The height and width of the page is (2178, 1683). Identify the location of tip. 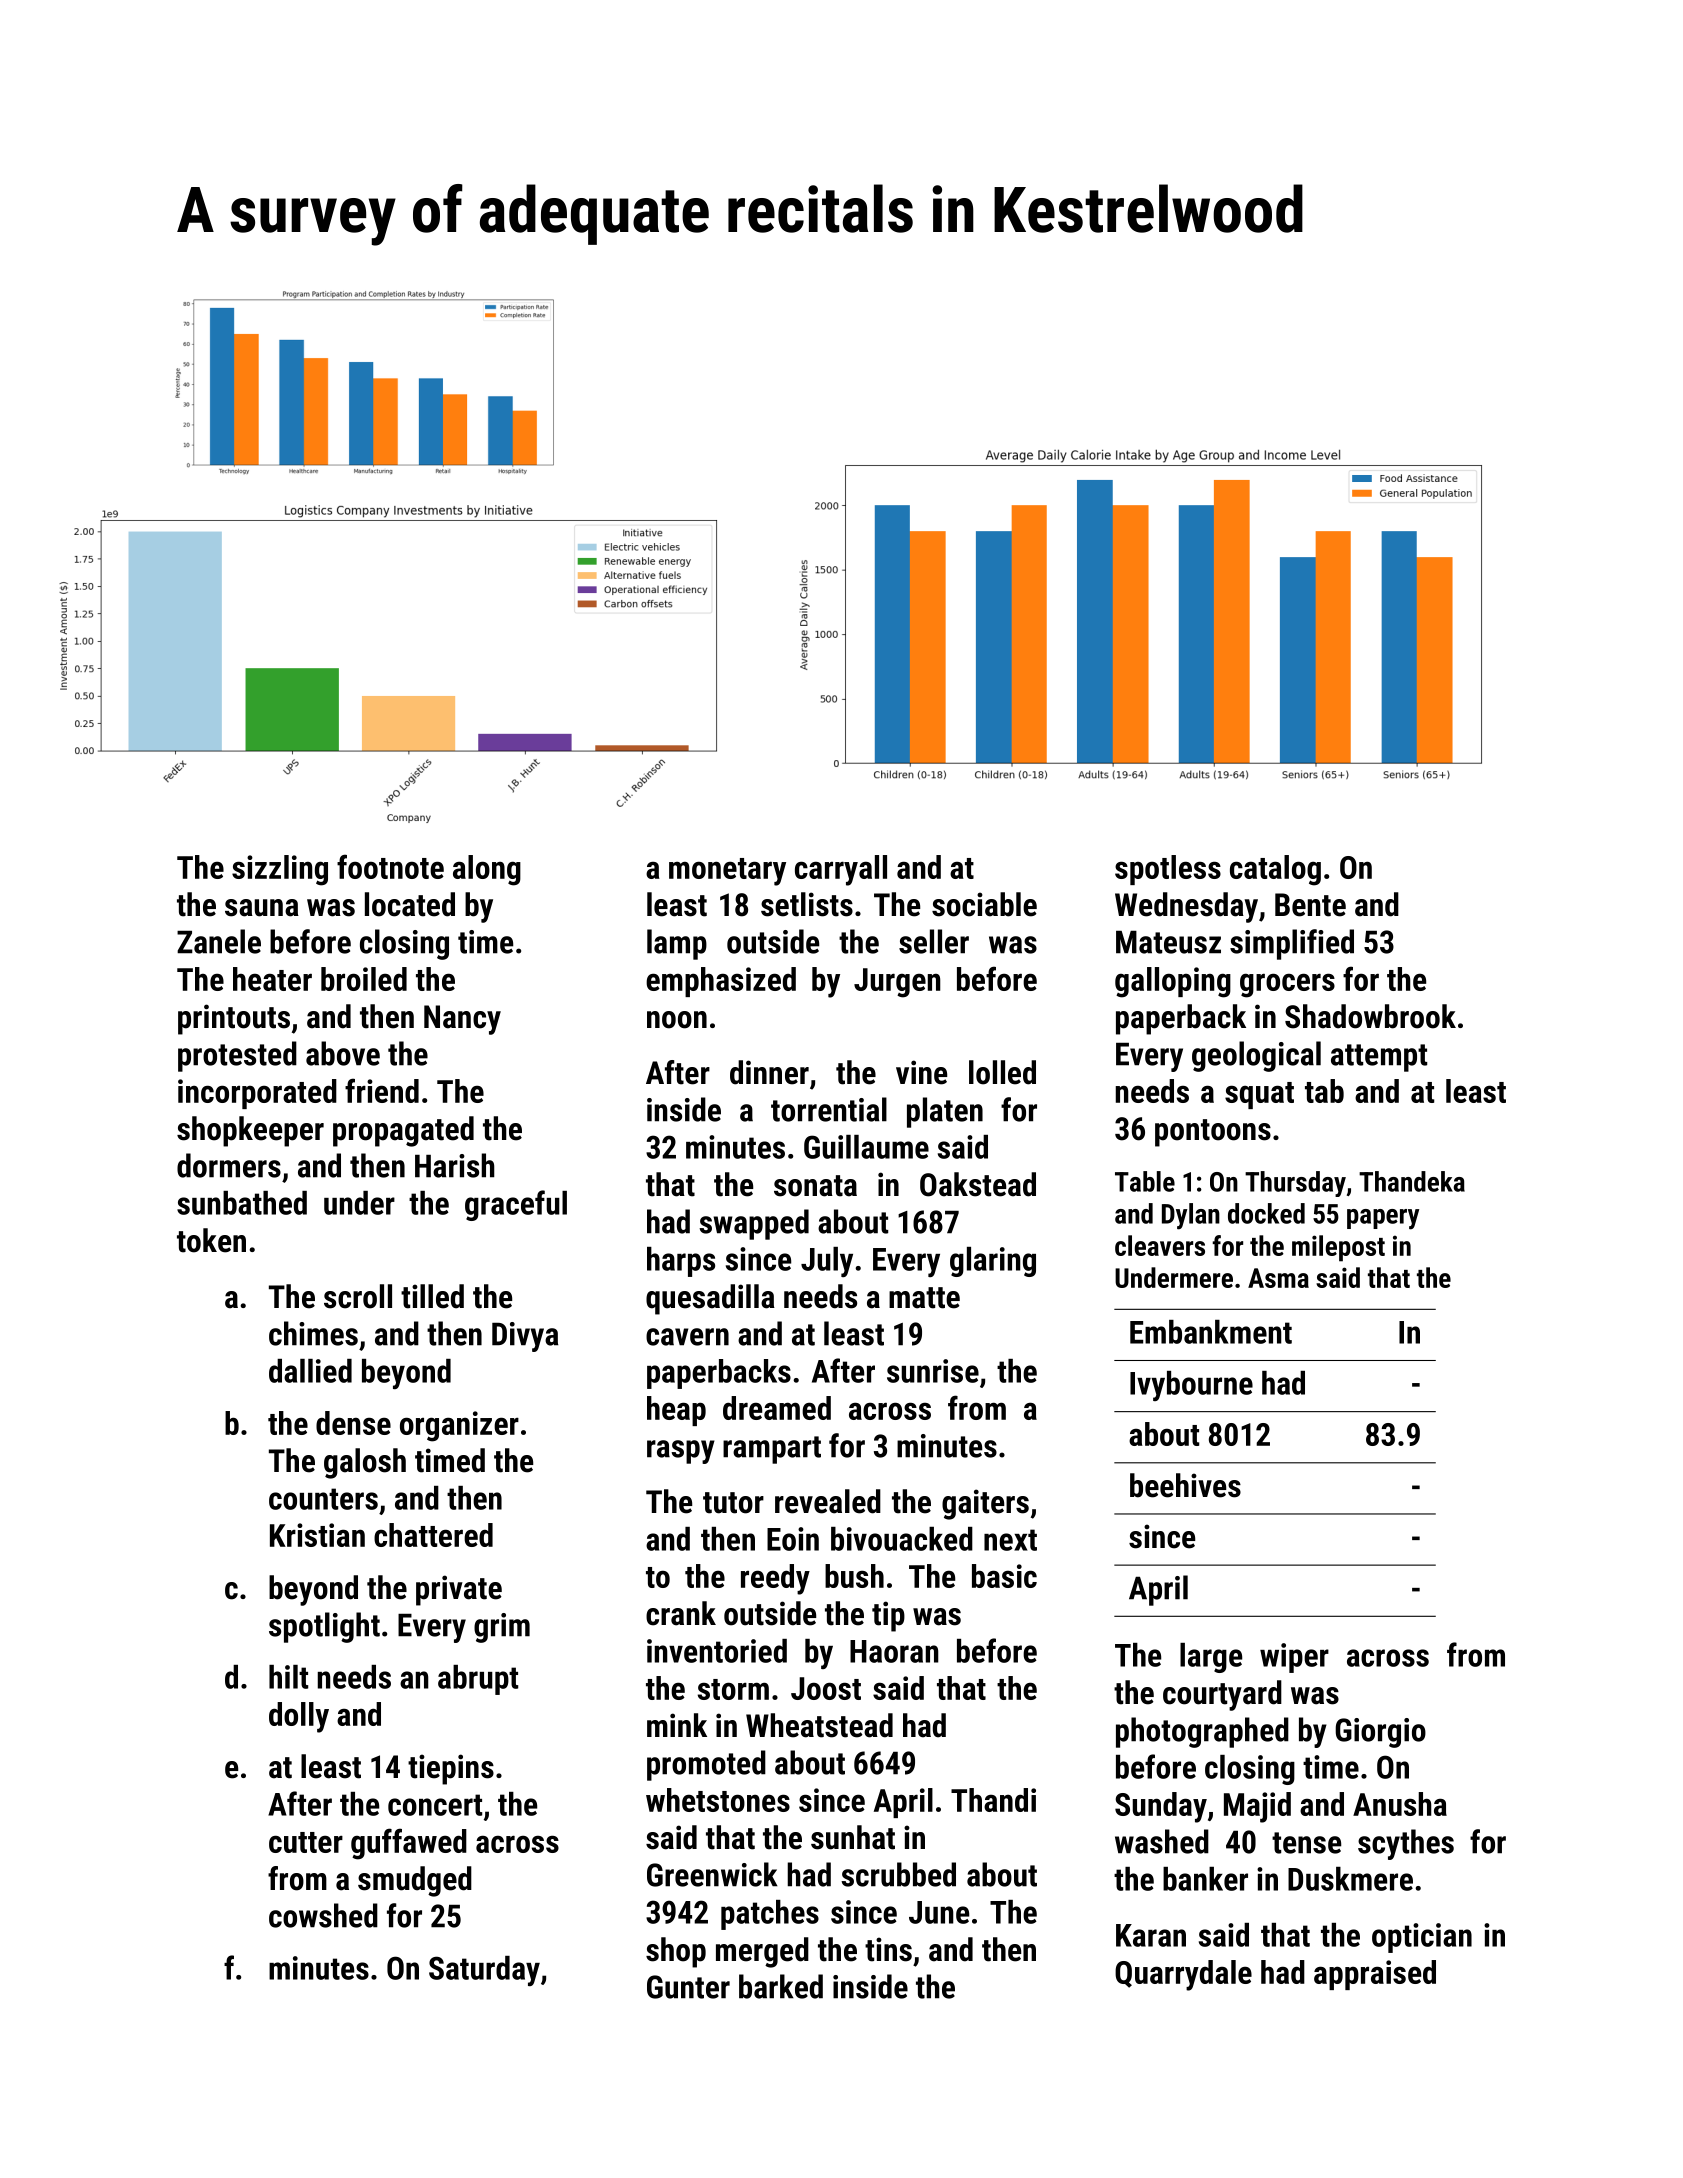
(888, 1616).
